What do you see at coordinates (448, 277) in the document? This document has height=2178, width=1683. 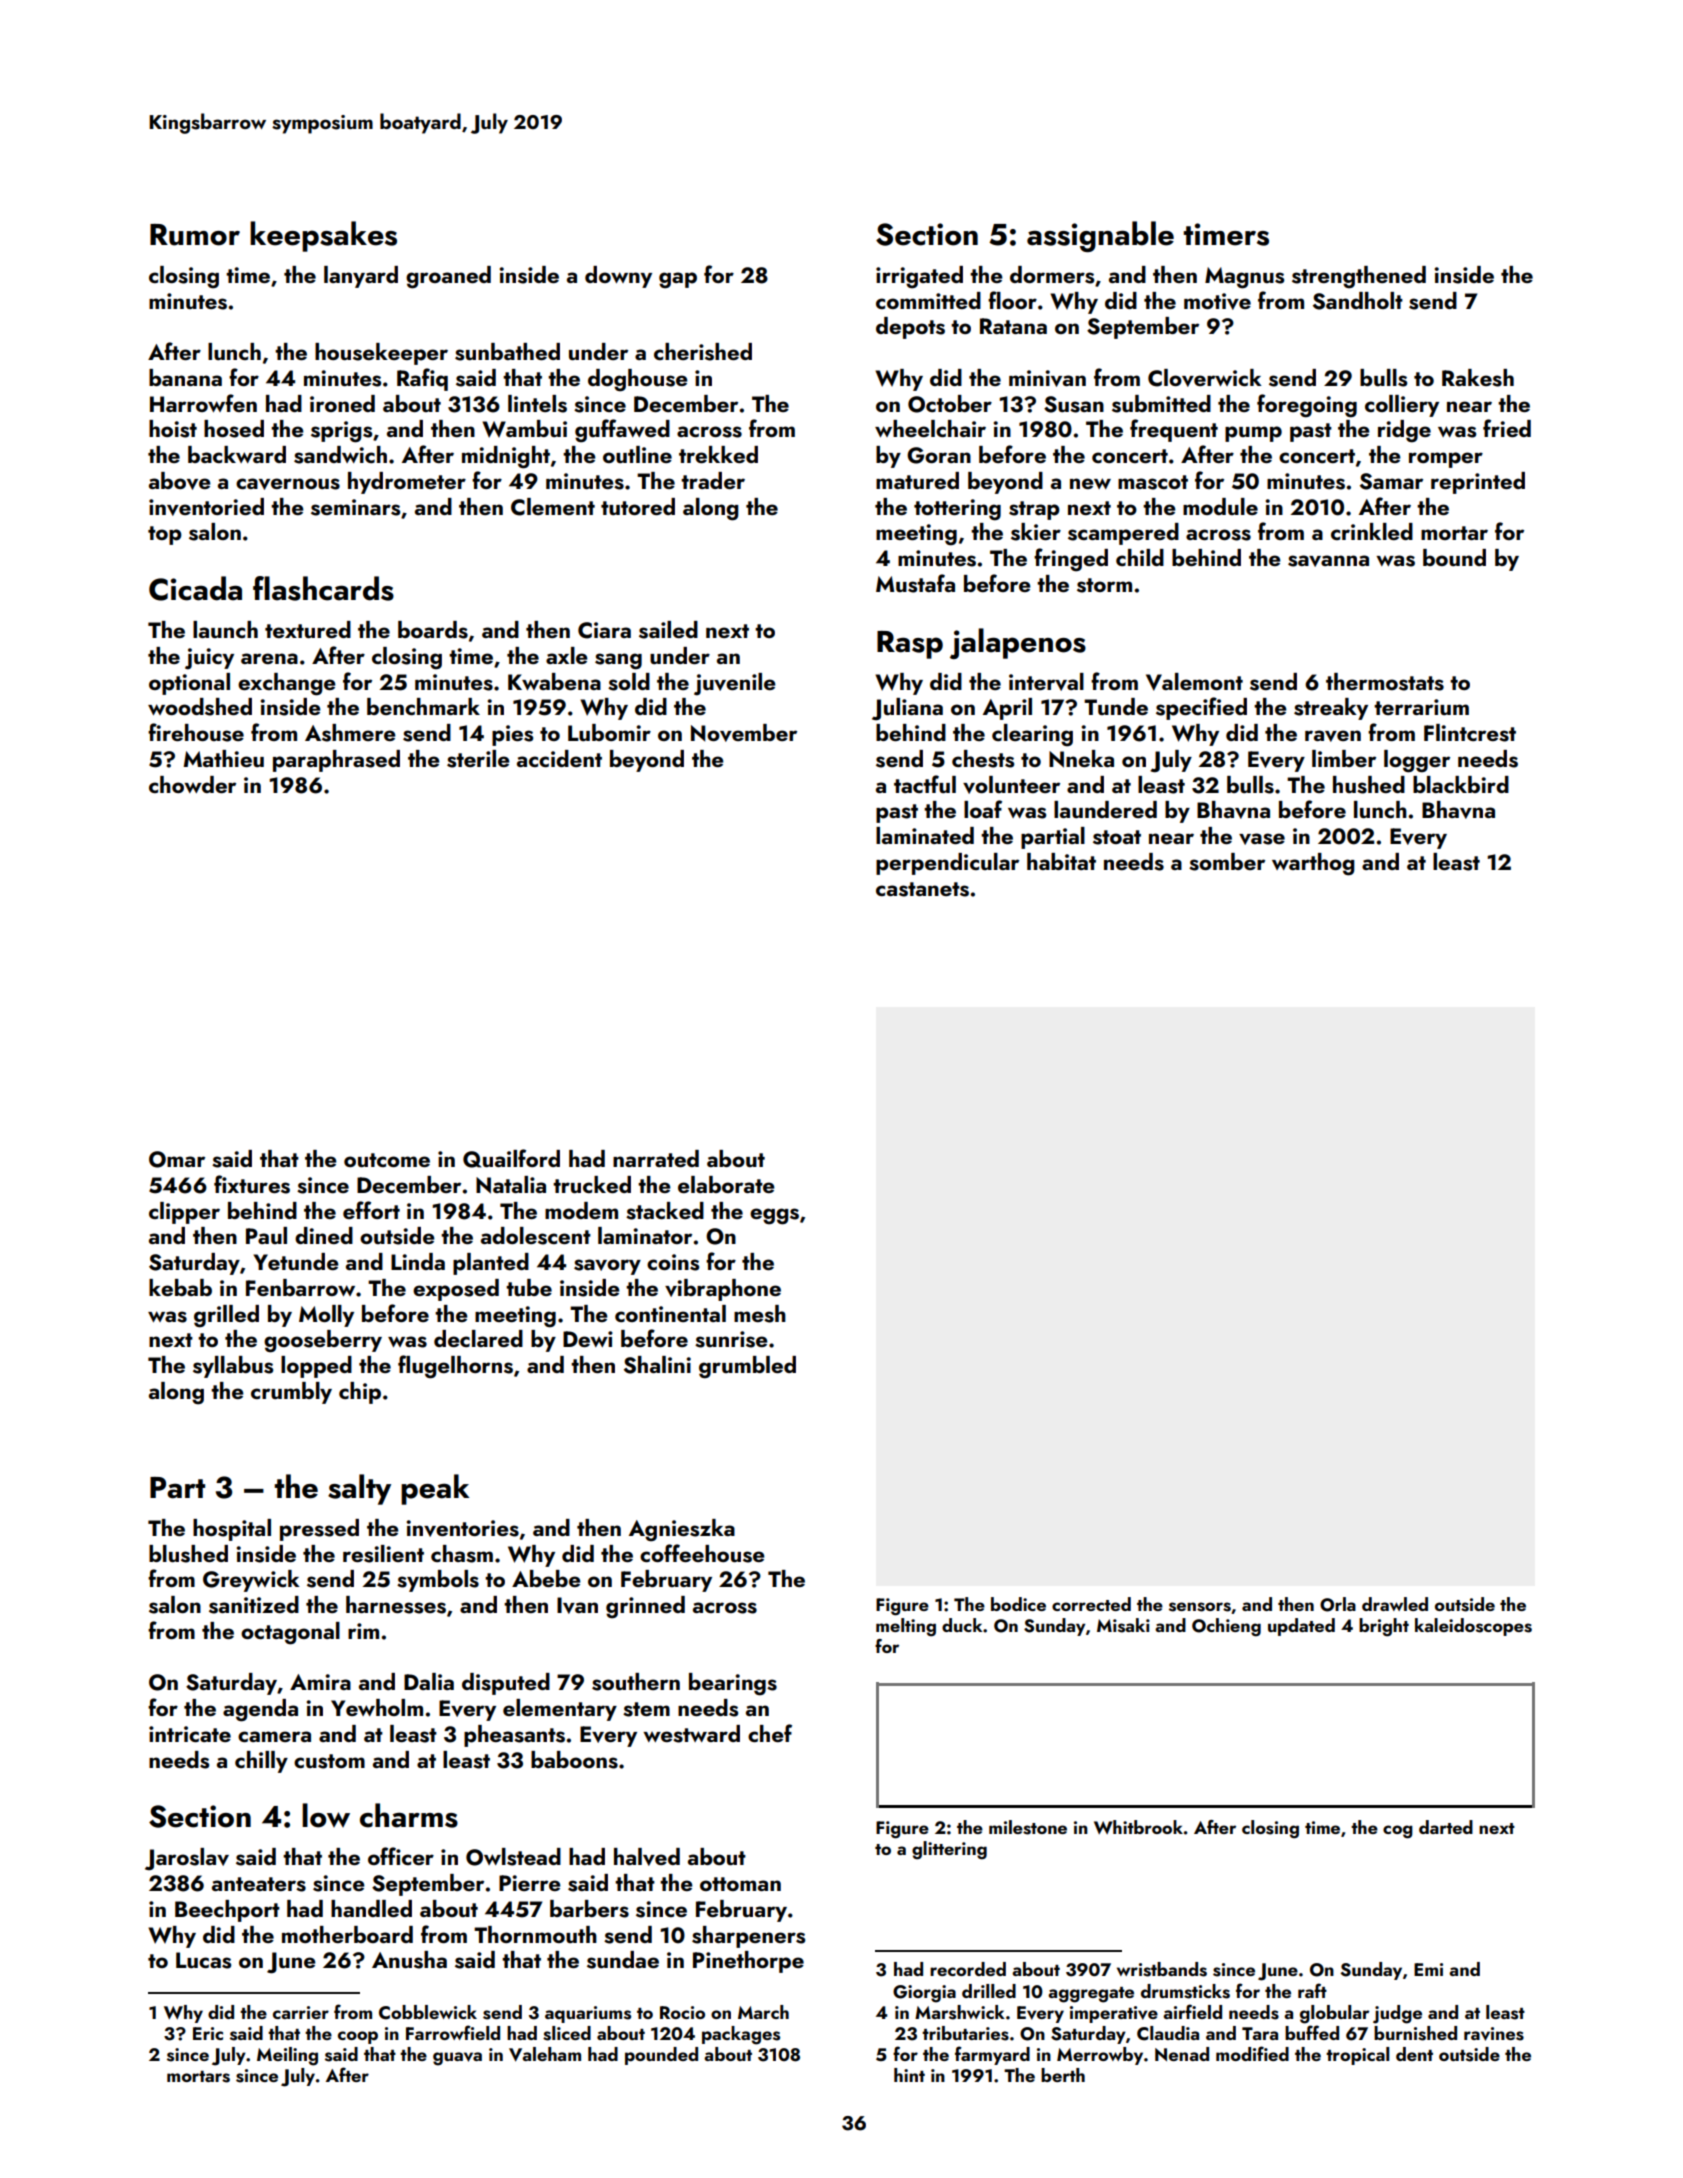 I see `groaned` at bounding box center [448, 277].
